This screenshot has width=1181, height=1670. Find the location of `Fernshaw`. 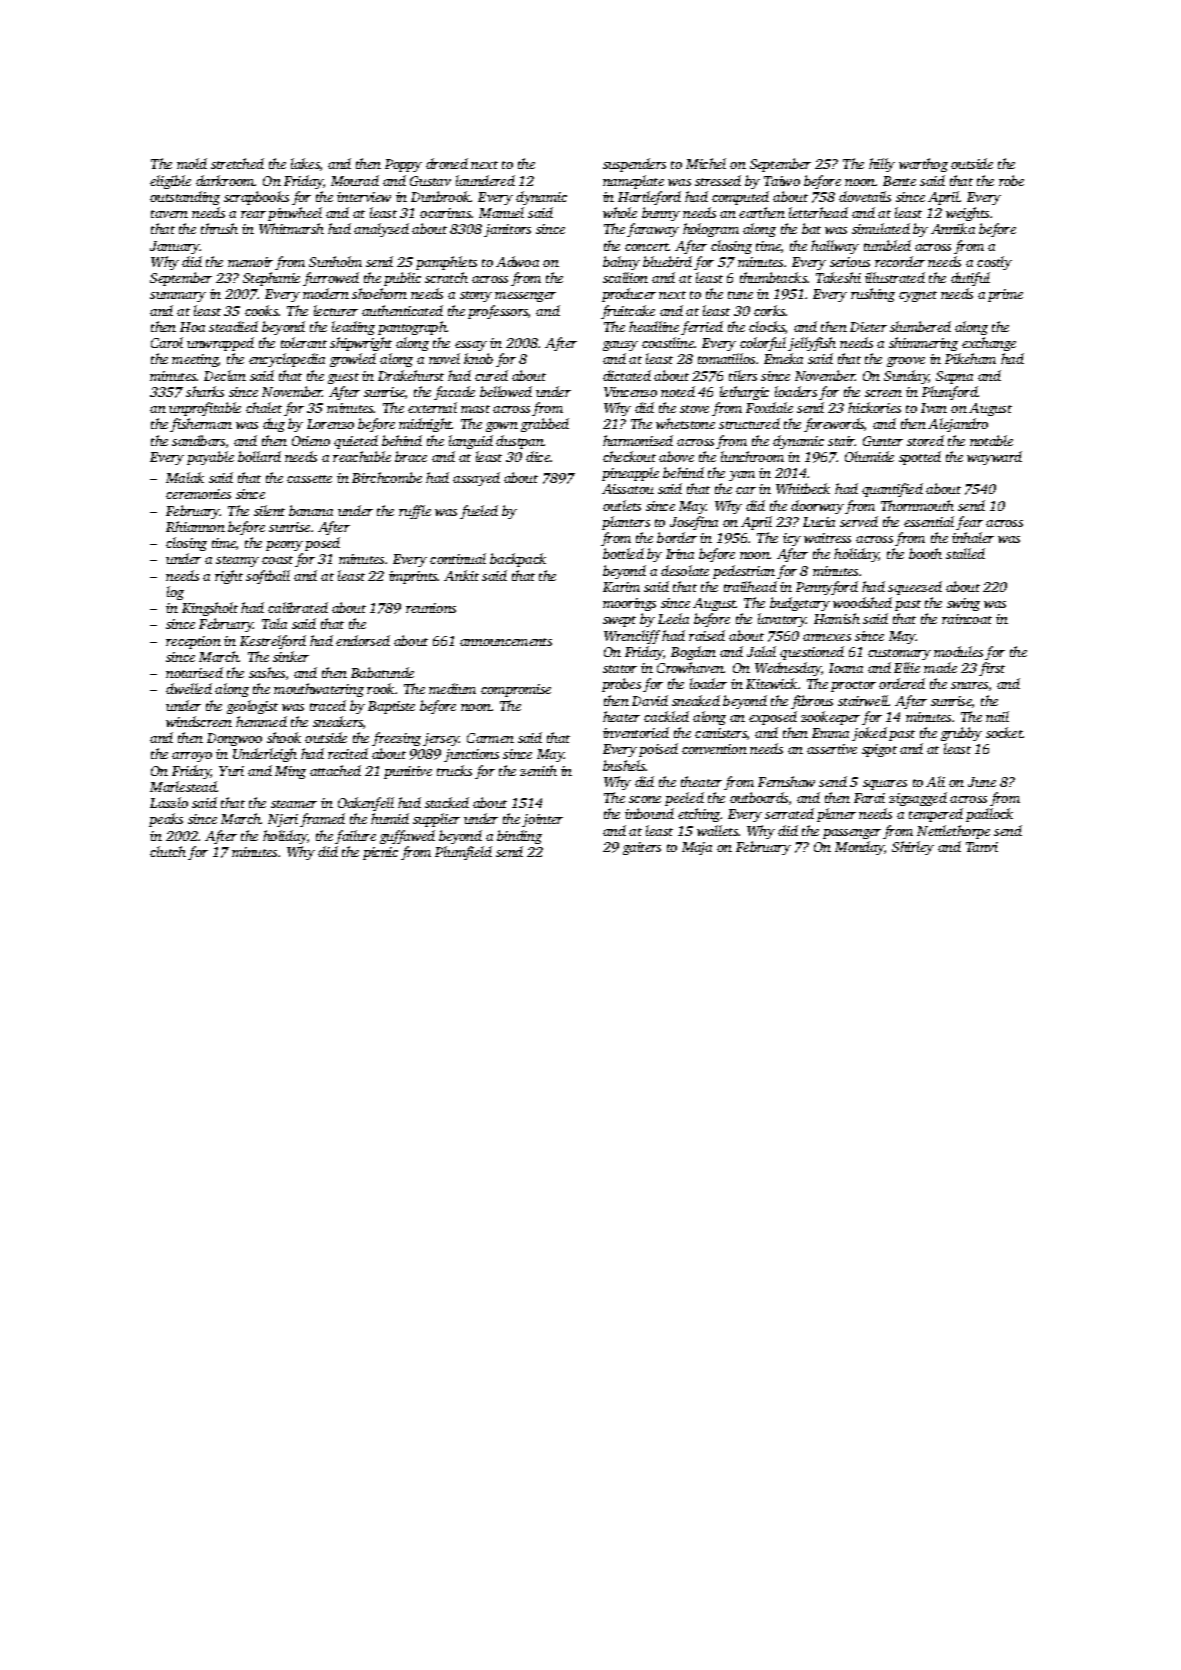

Fernshaw is located at coordinates (786, 781).
